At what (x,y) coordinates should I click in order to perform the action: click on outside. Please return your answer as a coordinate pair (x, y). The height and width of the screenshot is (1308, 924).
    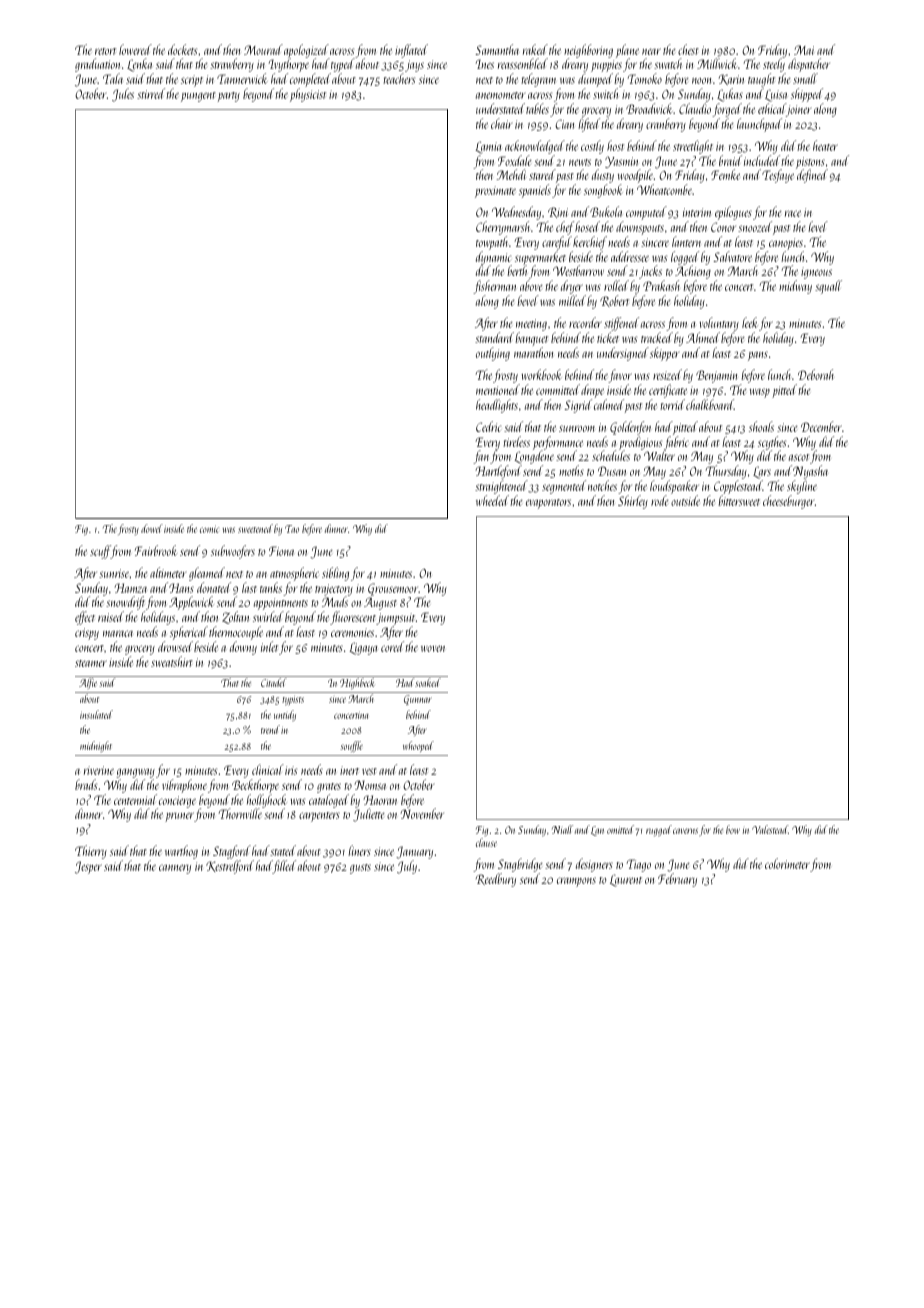
    Looking at the image, I should click on (685, 500).
